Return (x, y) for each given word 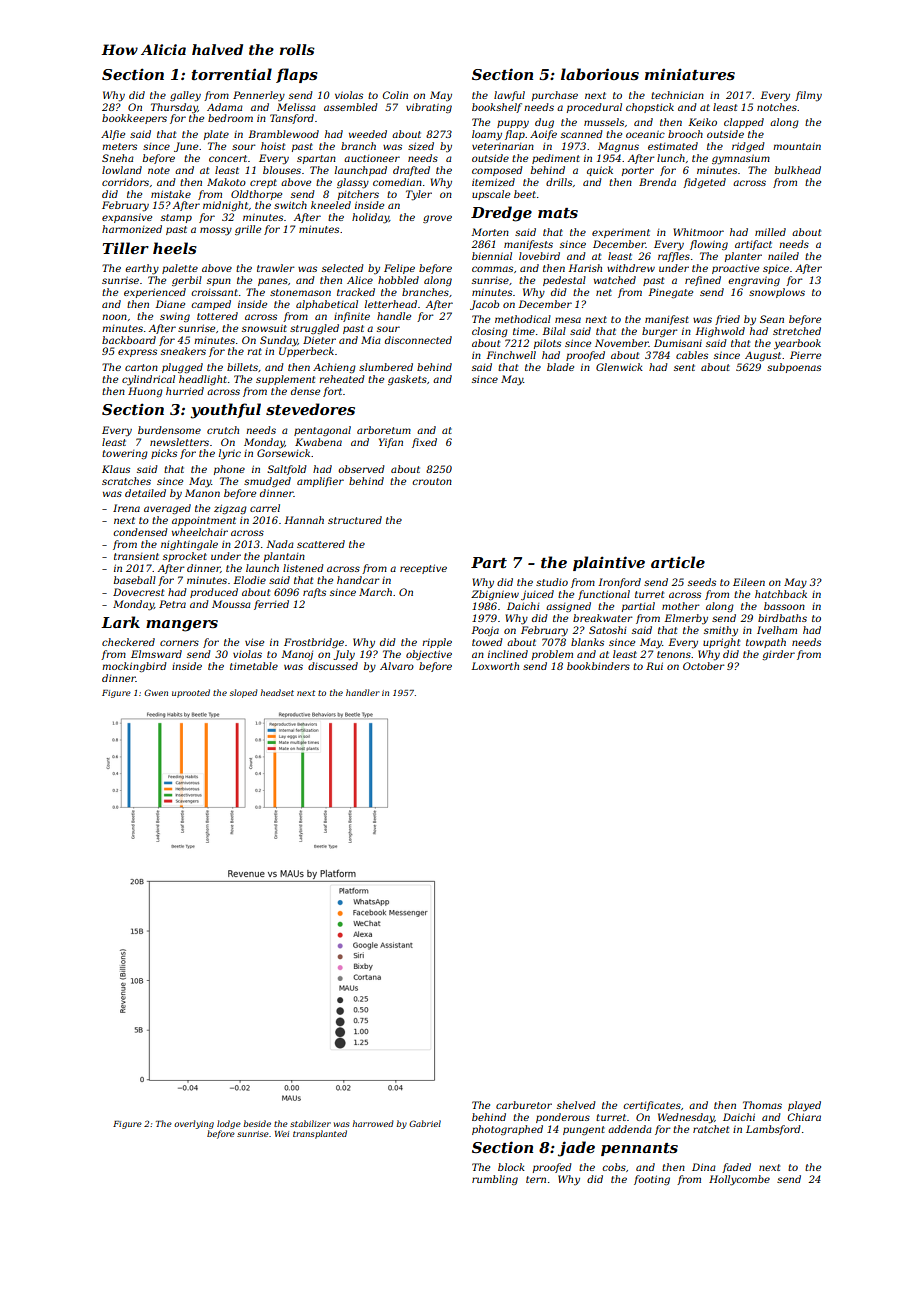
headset (277, 692)
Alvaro (397, 666)
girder (778, 655)
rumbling (495, 1180)
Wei (282, 1134)
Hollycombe (739, 1180)
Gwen (156, 692)
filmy (808, 96)
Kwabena (318, 442)
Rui (654, 666)
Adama (225, 107)
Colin (395, 95)
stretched (797, 331)
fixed (424, 443)
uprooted (191, 693)
